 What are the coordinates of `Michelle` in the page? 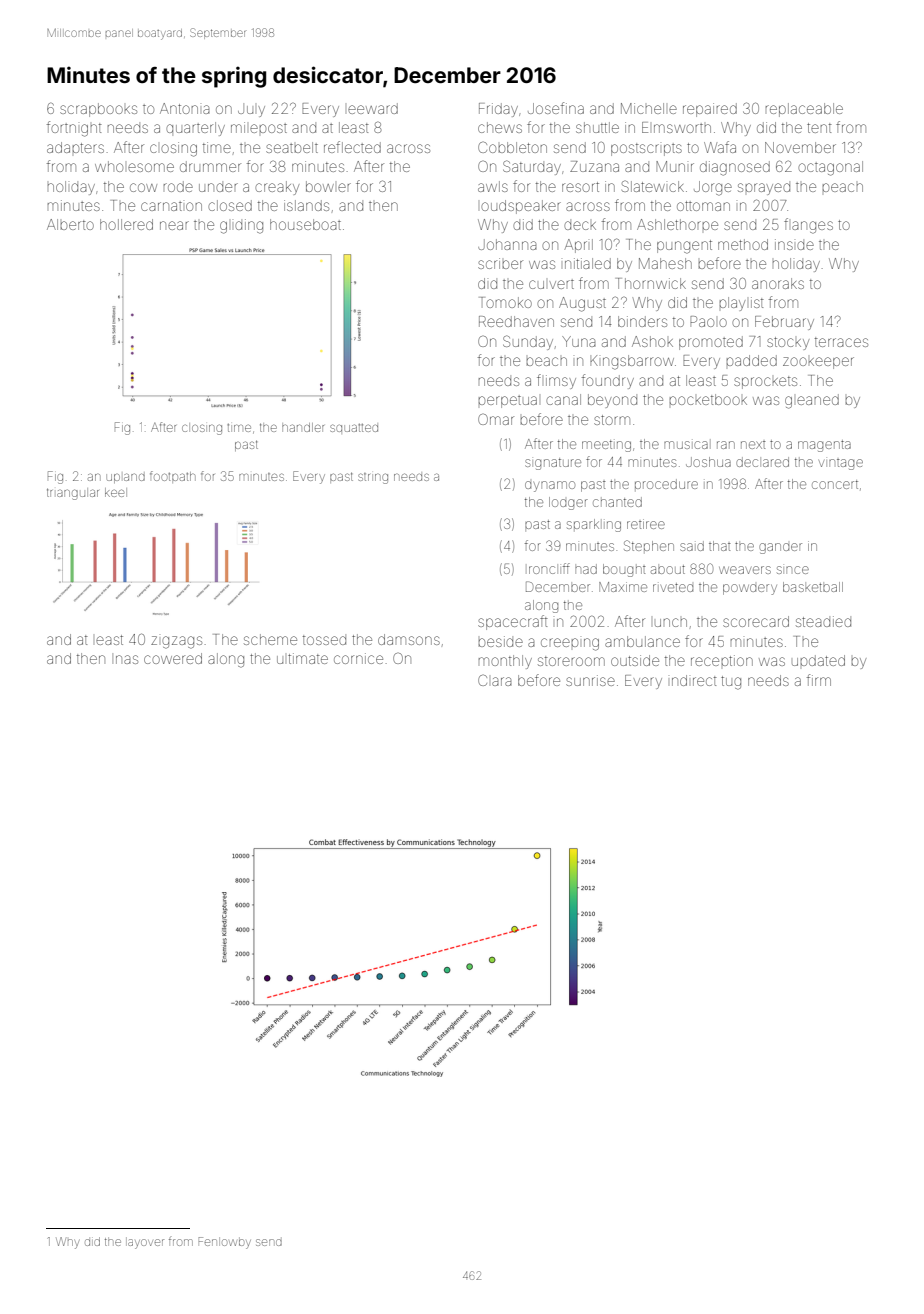 It's located at (649, 108).
